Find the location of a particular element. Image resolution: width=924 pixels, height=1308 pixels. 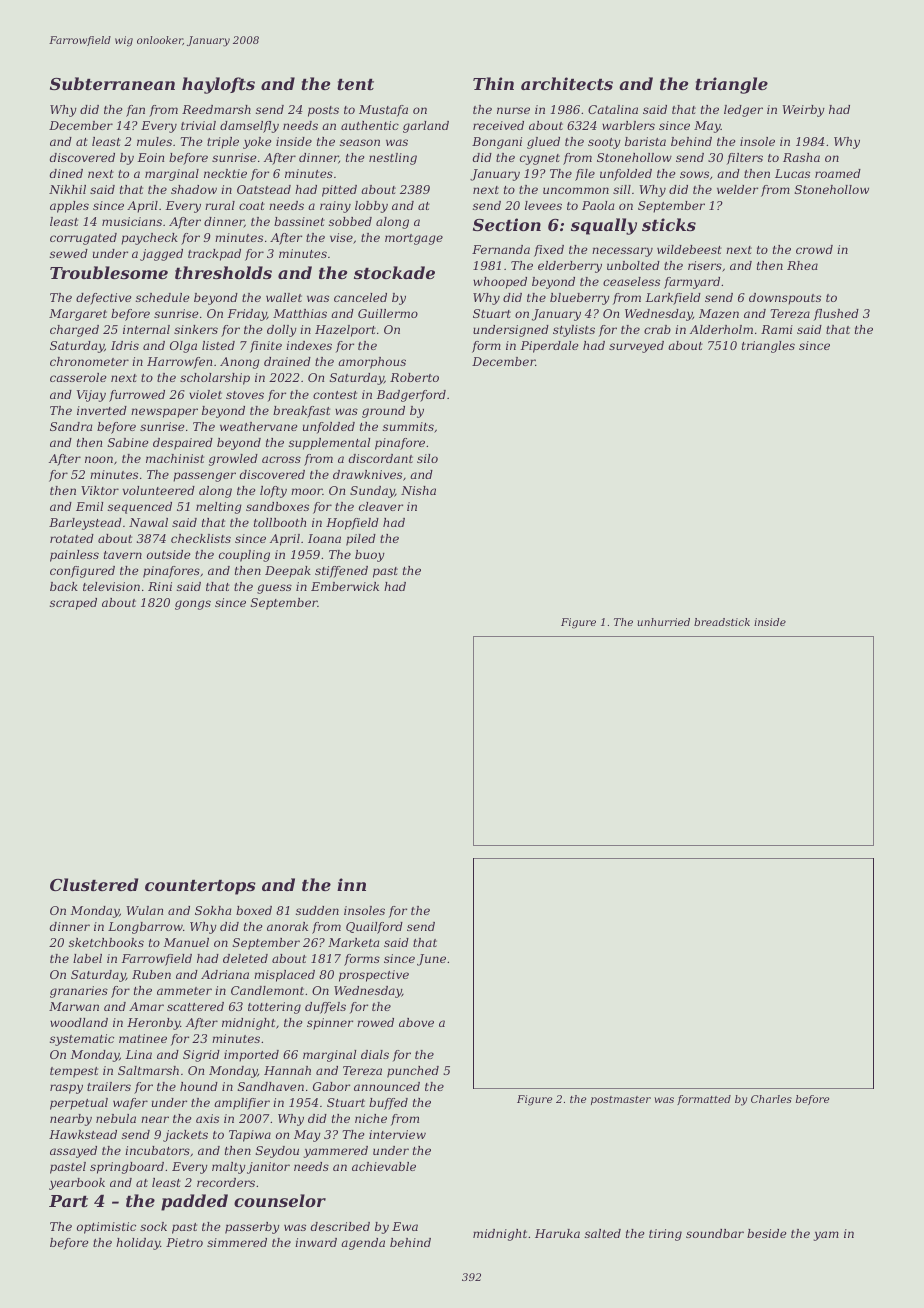

architects is located at coordinates (567, 83).
